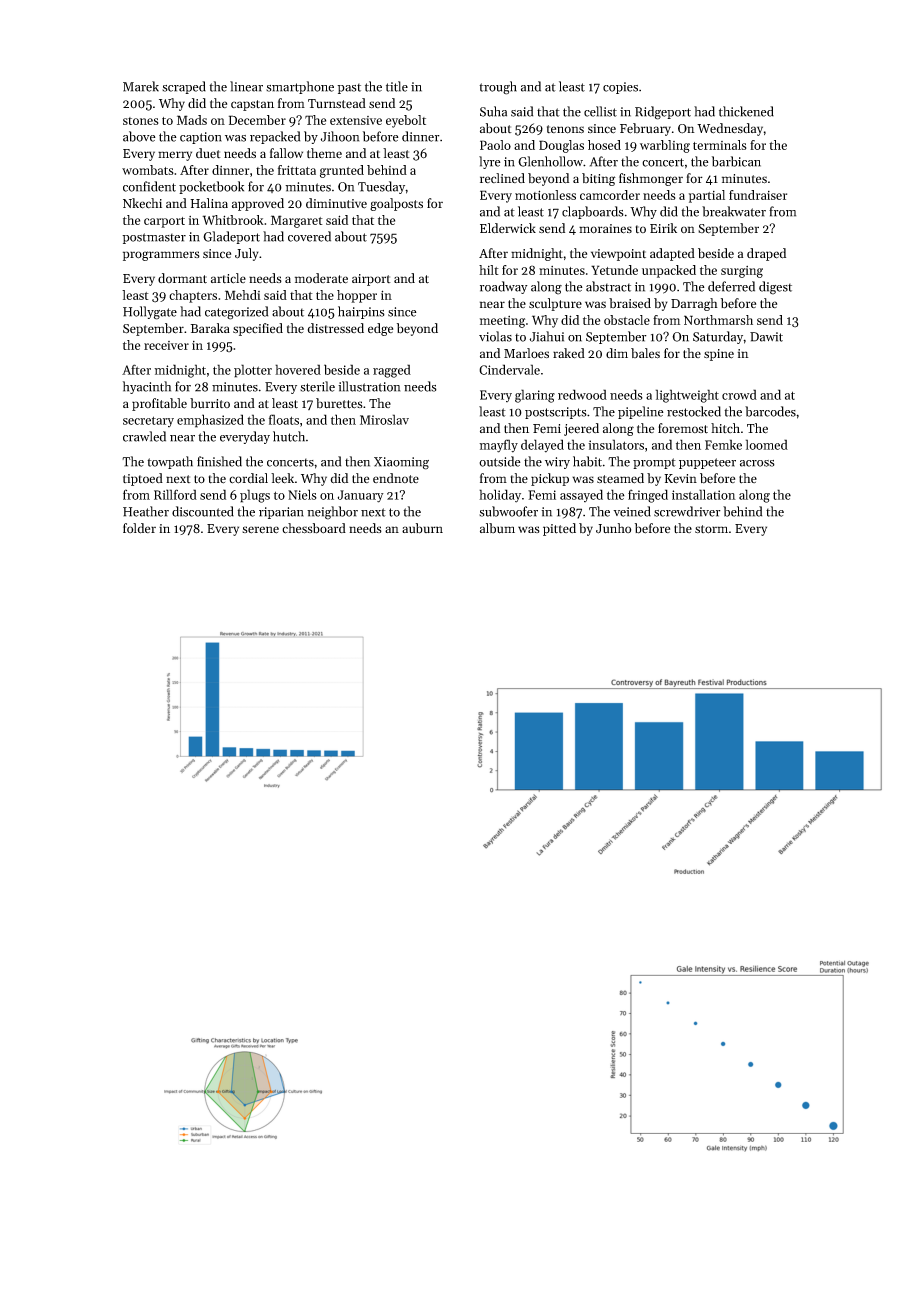  I want to click on spine, so click(719, 355).
